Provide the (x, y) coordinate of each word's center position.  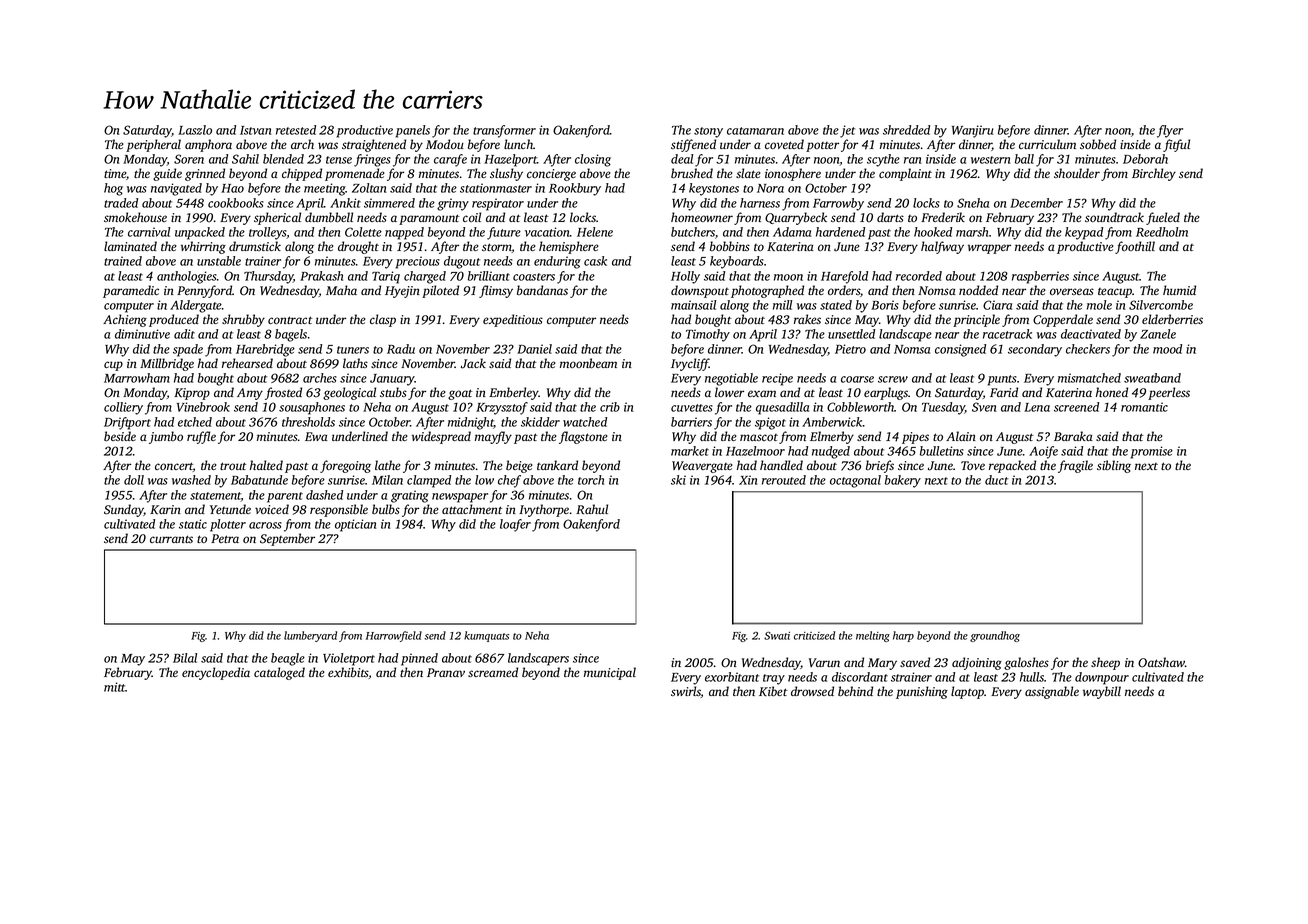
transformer (504, 131)
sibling (1114, 466)
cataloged (279, 673)
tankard (557, 465)
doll (134, 480)
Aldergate (196, 306)
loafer (515, 525)
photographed (767, 291)
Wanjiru (972, 131)
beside (120, 436)
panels (413, 131)
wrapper (989, 249)
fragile (1075, 466)
